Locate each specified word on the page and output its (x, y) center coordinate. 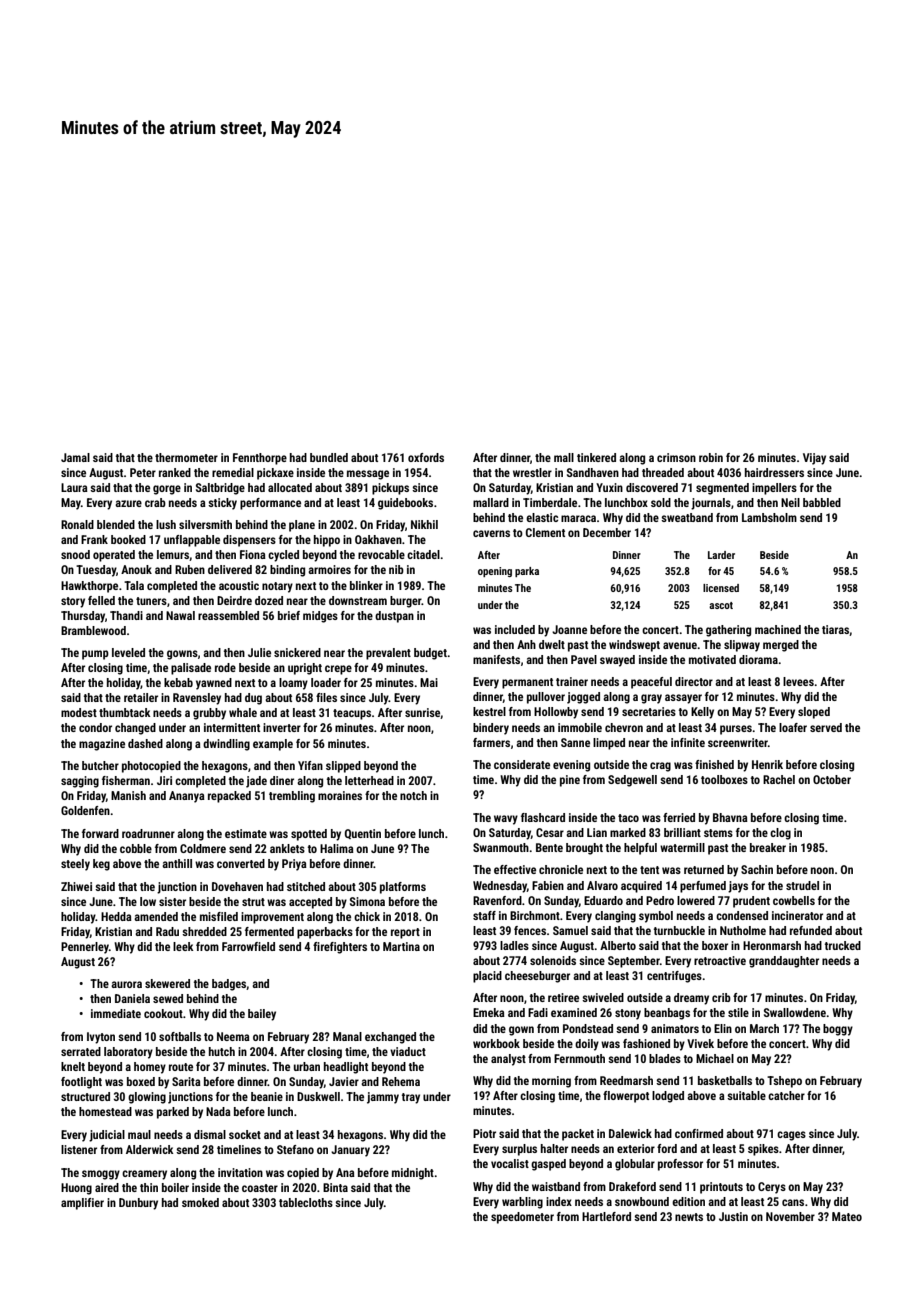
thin (149, 1187)
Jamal (75, 457)
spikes (763, 1150)
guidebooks (405, 504)
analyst (508, 1060)
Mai (429, 682)
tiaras (835, 629)
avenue (680, 645)
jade (256, 782)
